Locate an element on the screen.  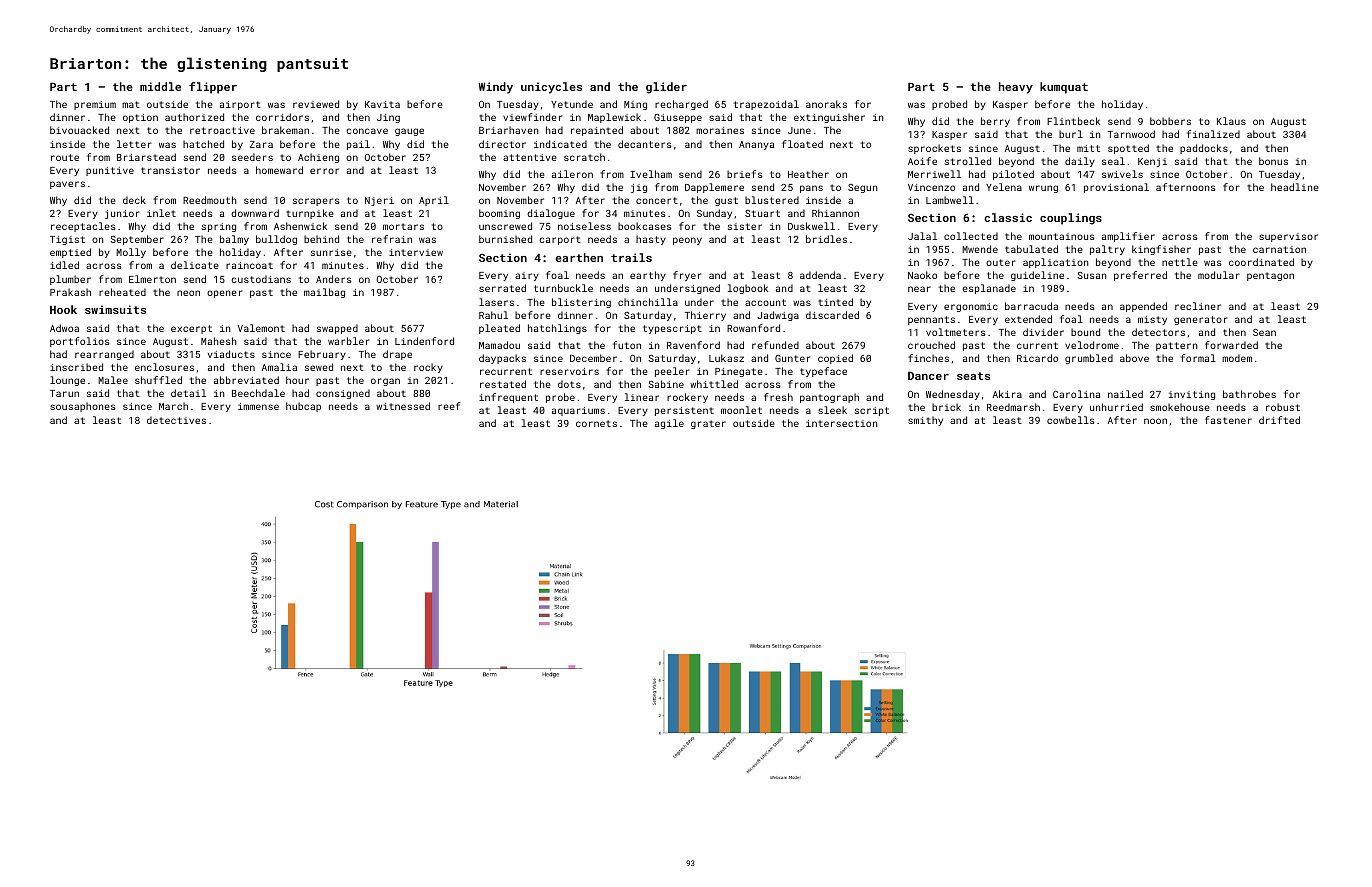
Adwoa is located at coordinates (64, 328).
